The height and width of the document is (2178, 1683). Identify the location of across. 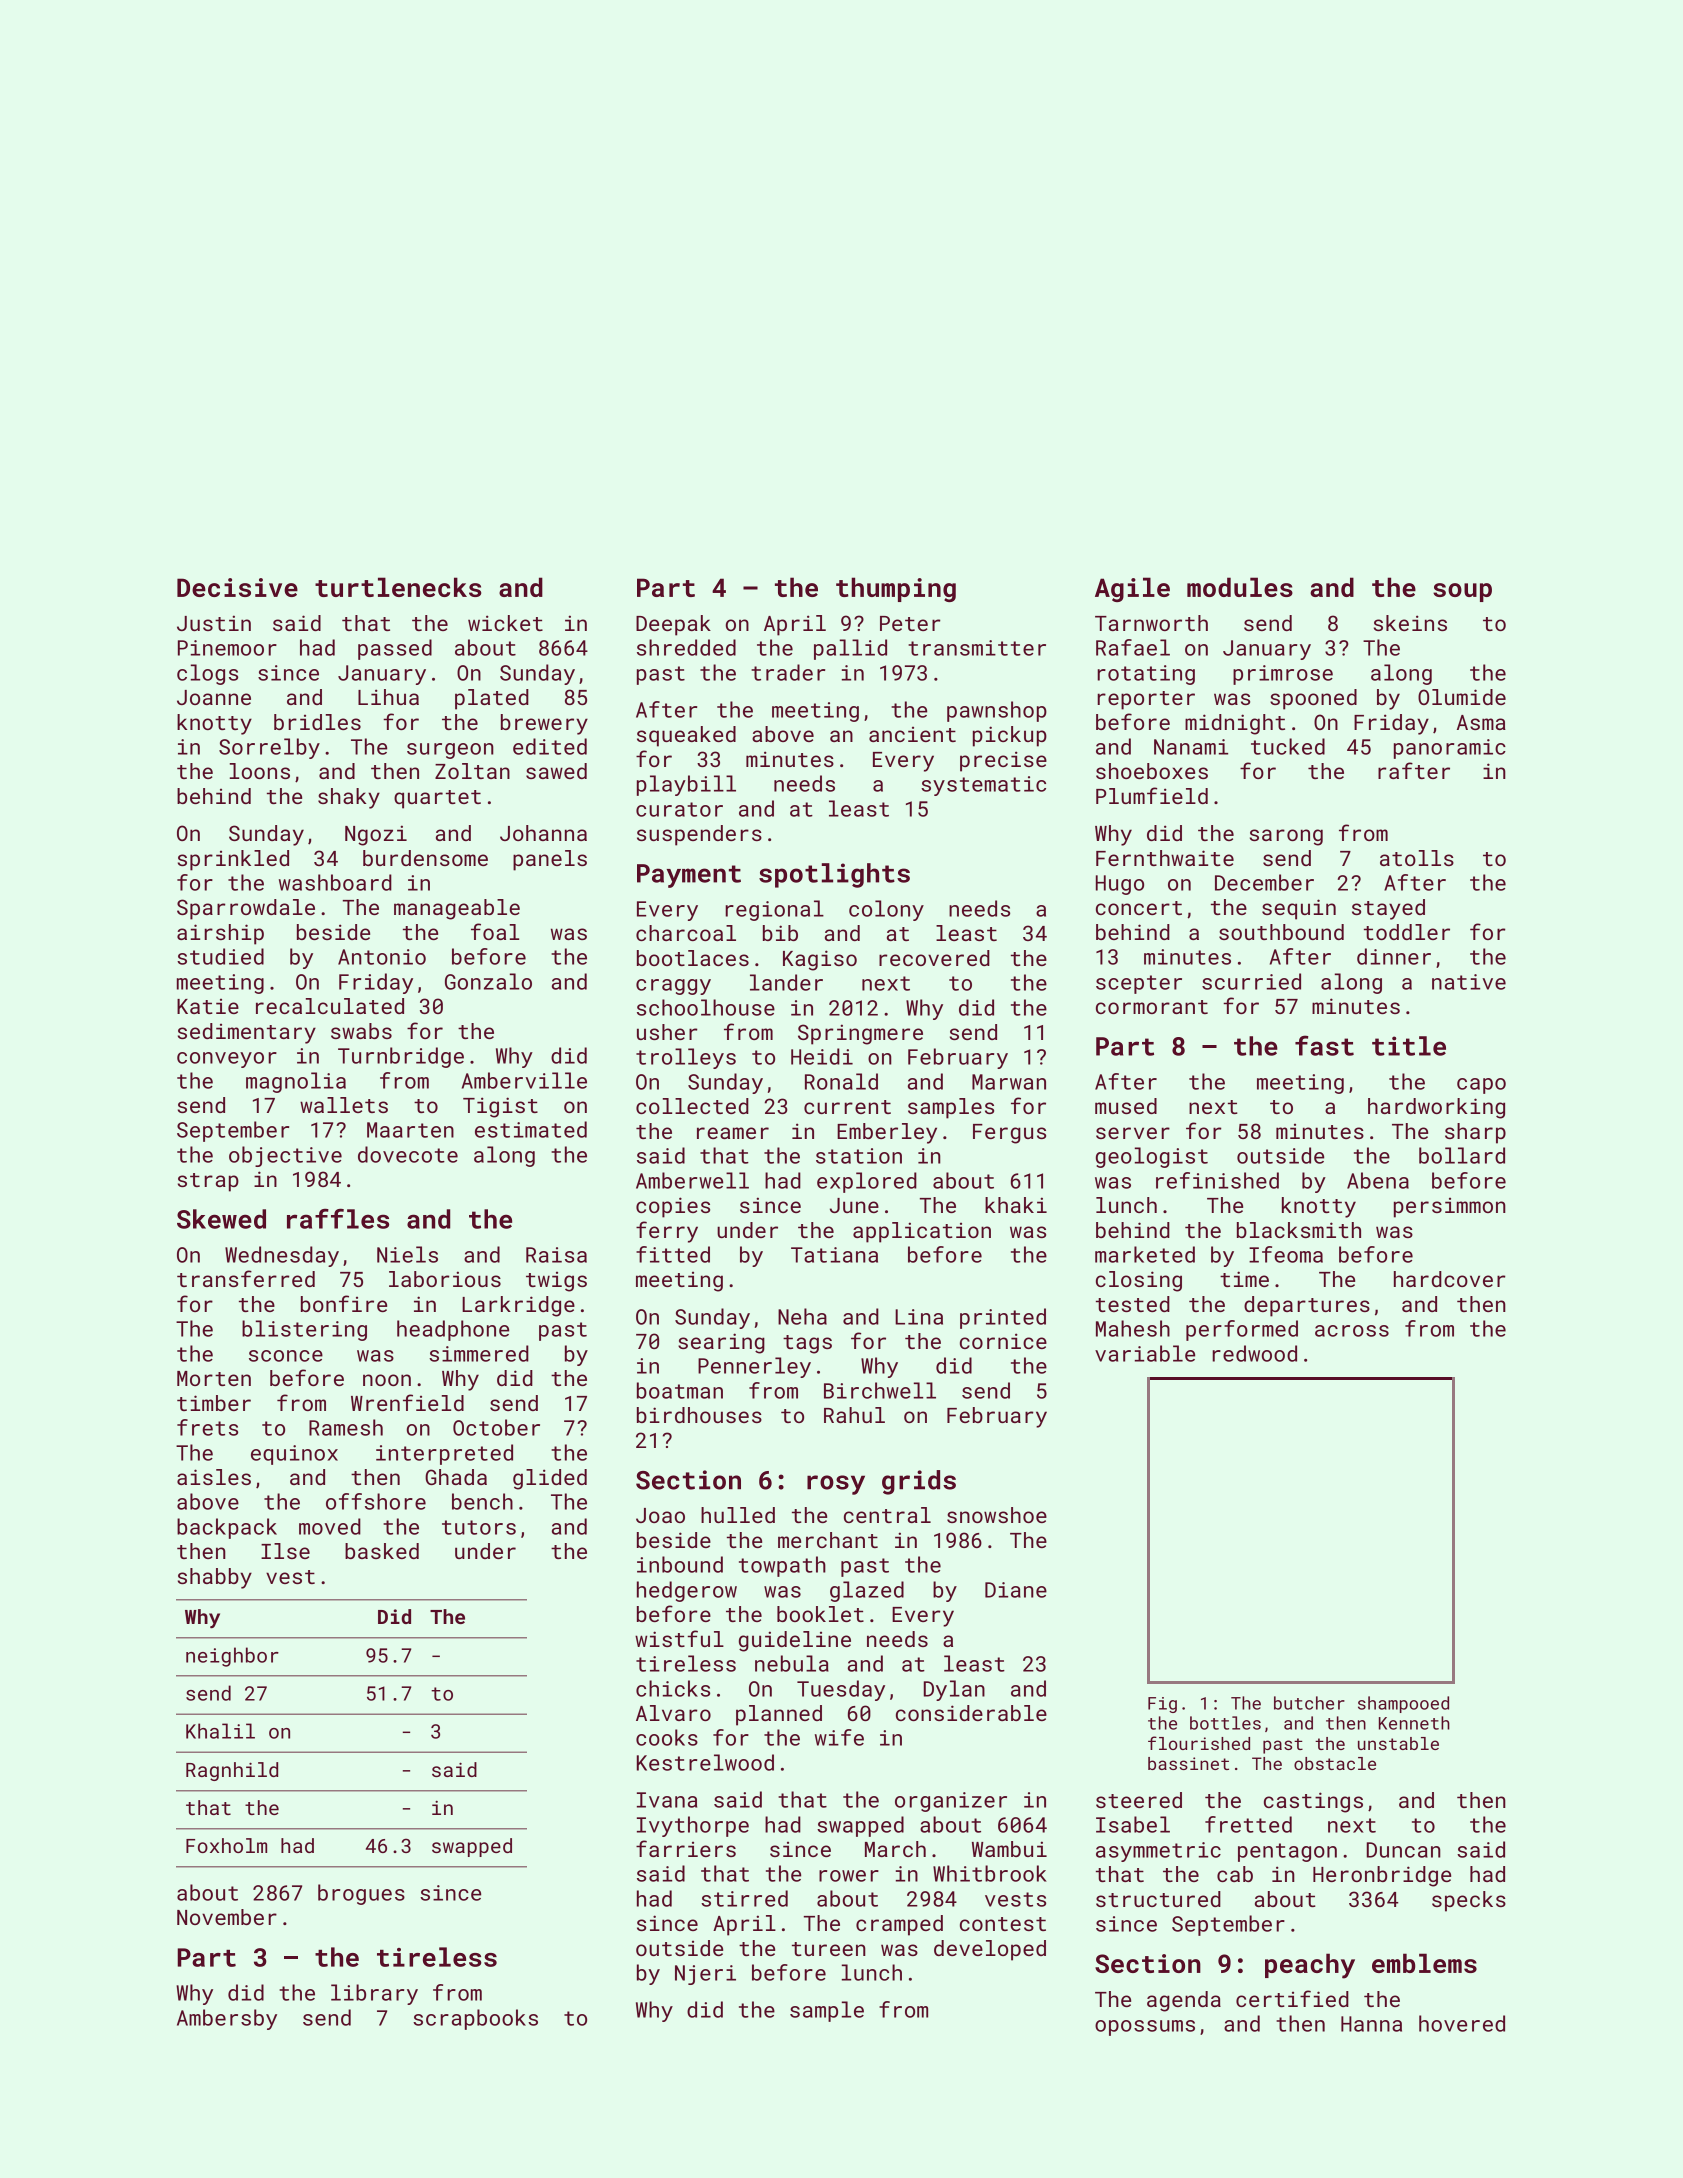
(1352, 1331).
